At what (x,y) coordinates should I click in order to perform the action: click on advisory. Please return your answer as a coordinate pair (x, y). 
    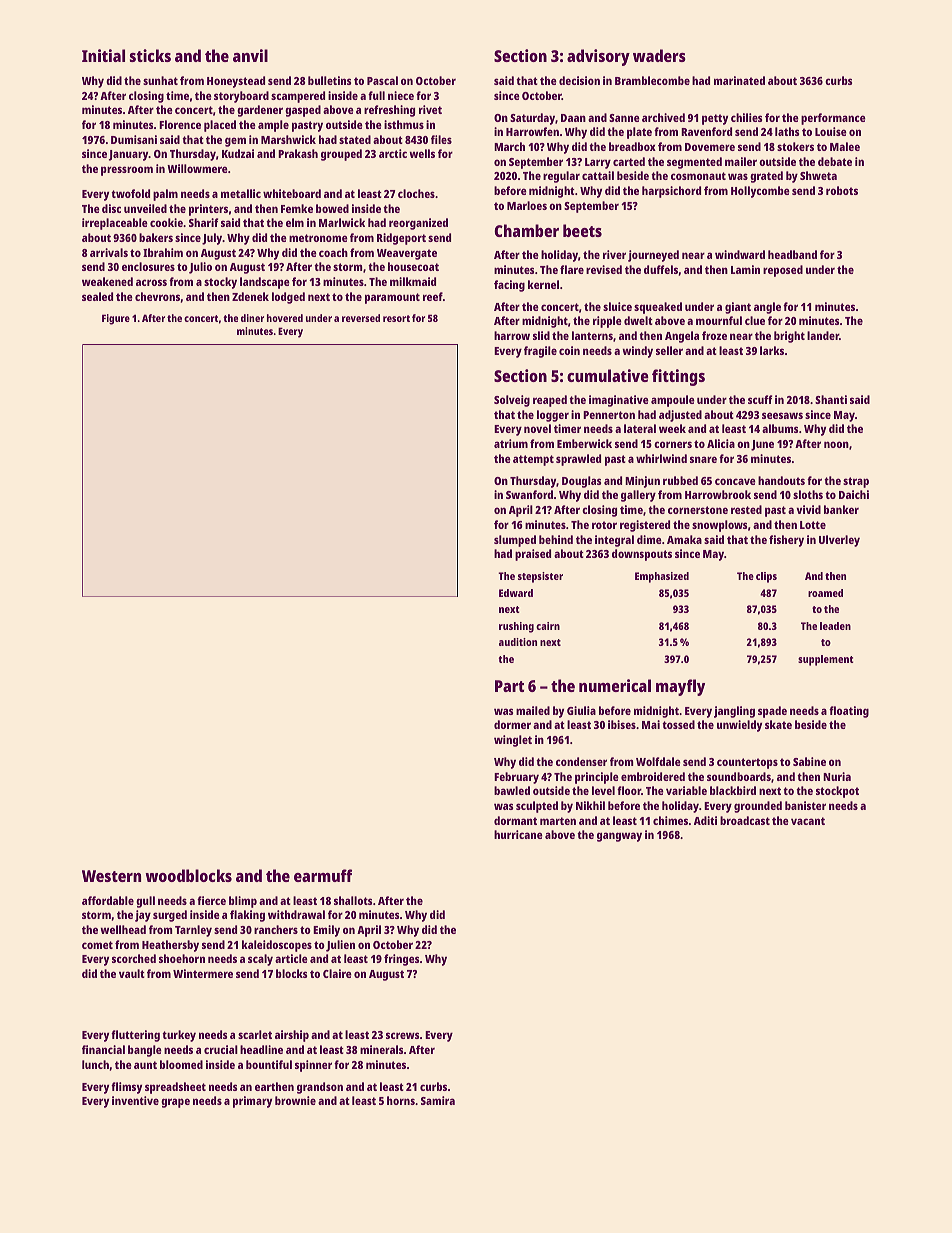
    Looking at the image, I should click on (598, 57).
